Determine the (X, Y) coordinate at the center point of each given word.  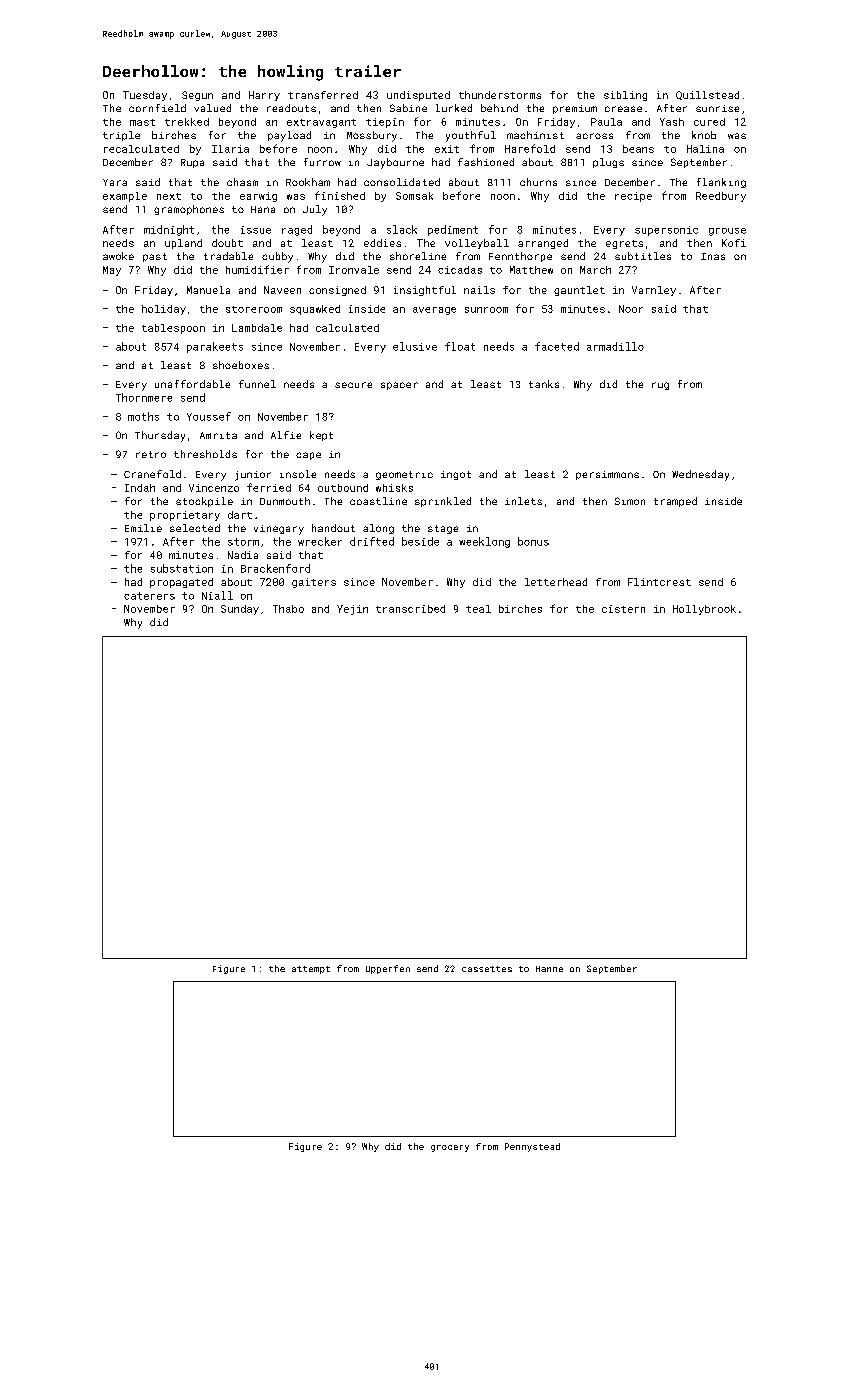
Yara (115, 182)
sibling (625, 96)
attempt (311, 970)
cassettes (487, 969)
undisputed (418, 96)
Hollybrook (704, 610)
